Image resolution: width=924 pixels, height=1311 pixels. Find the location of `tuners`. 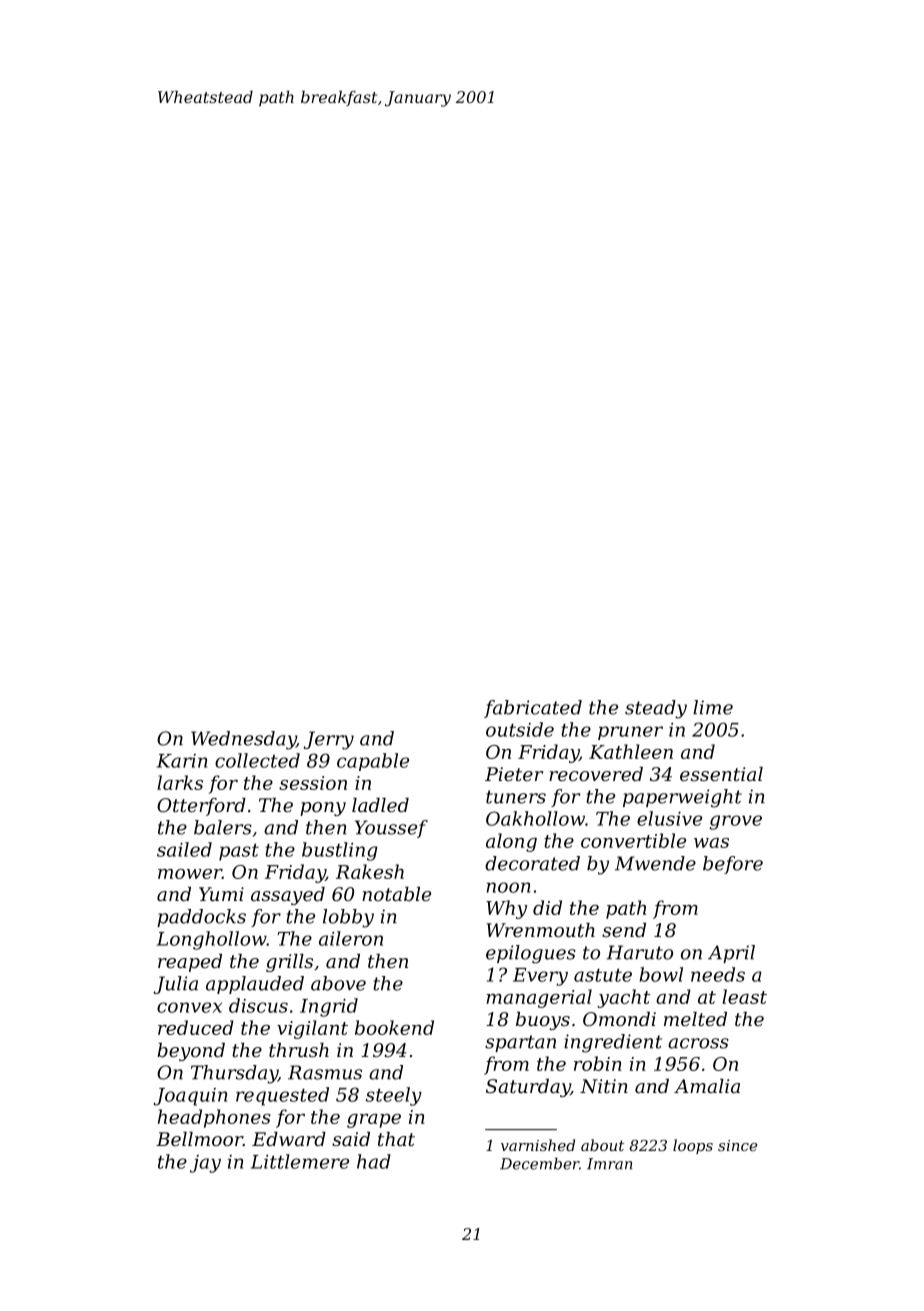

tuners is located at coordinates (516, 797).
